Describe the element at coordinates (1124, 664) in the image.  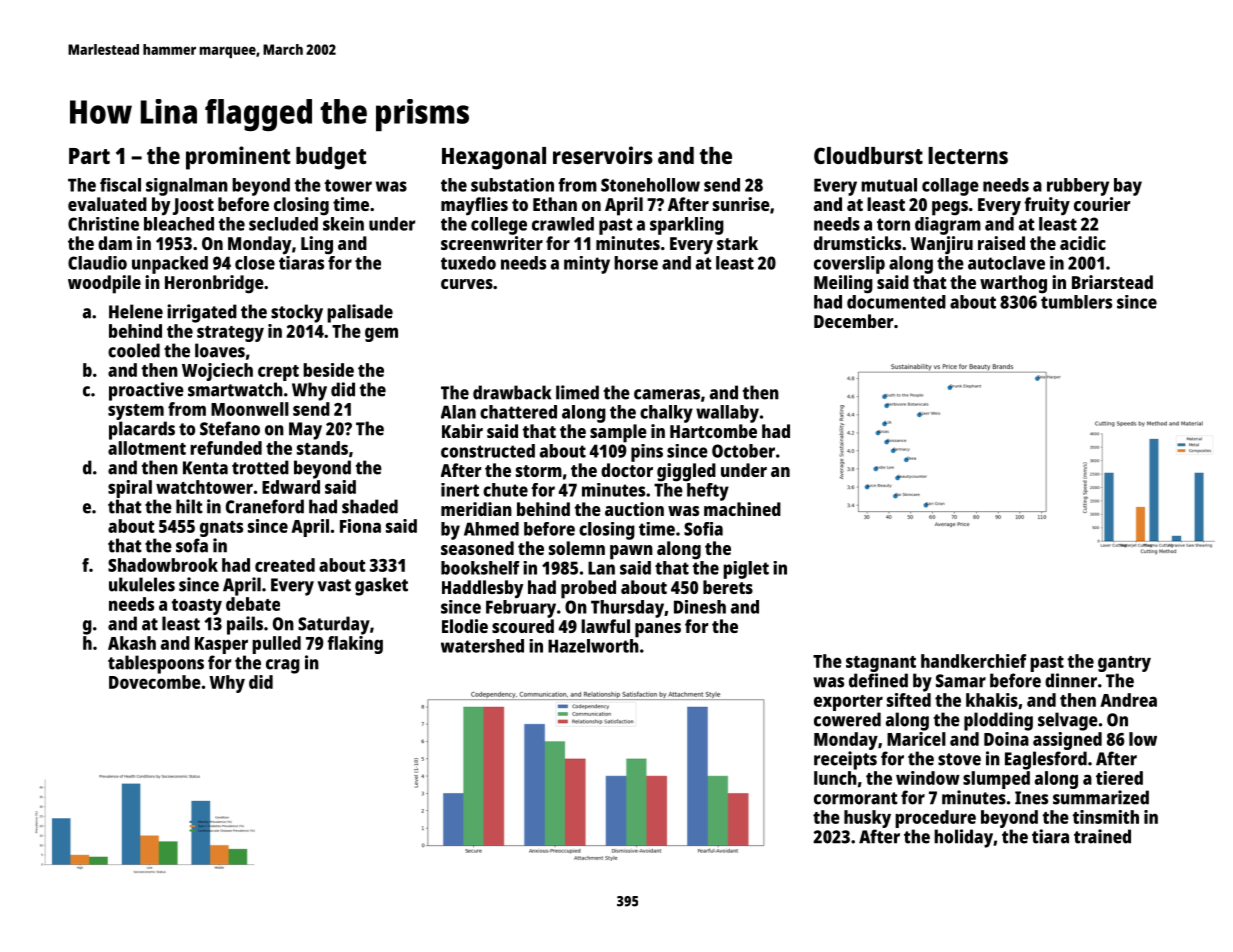
I see `gantry` at that location.
